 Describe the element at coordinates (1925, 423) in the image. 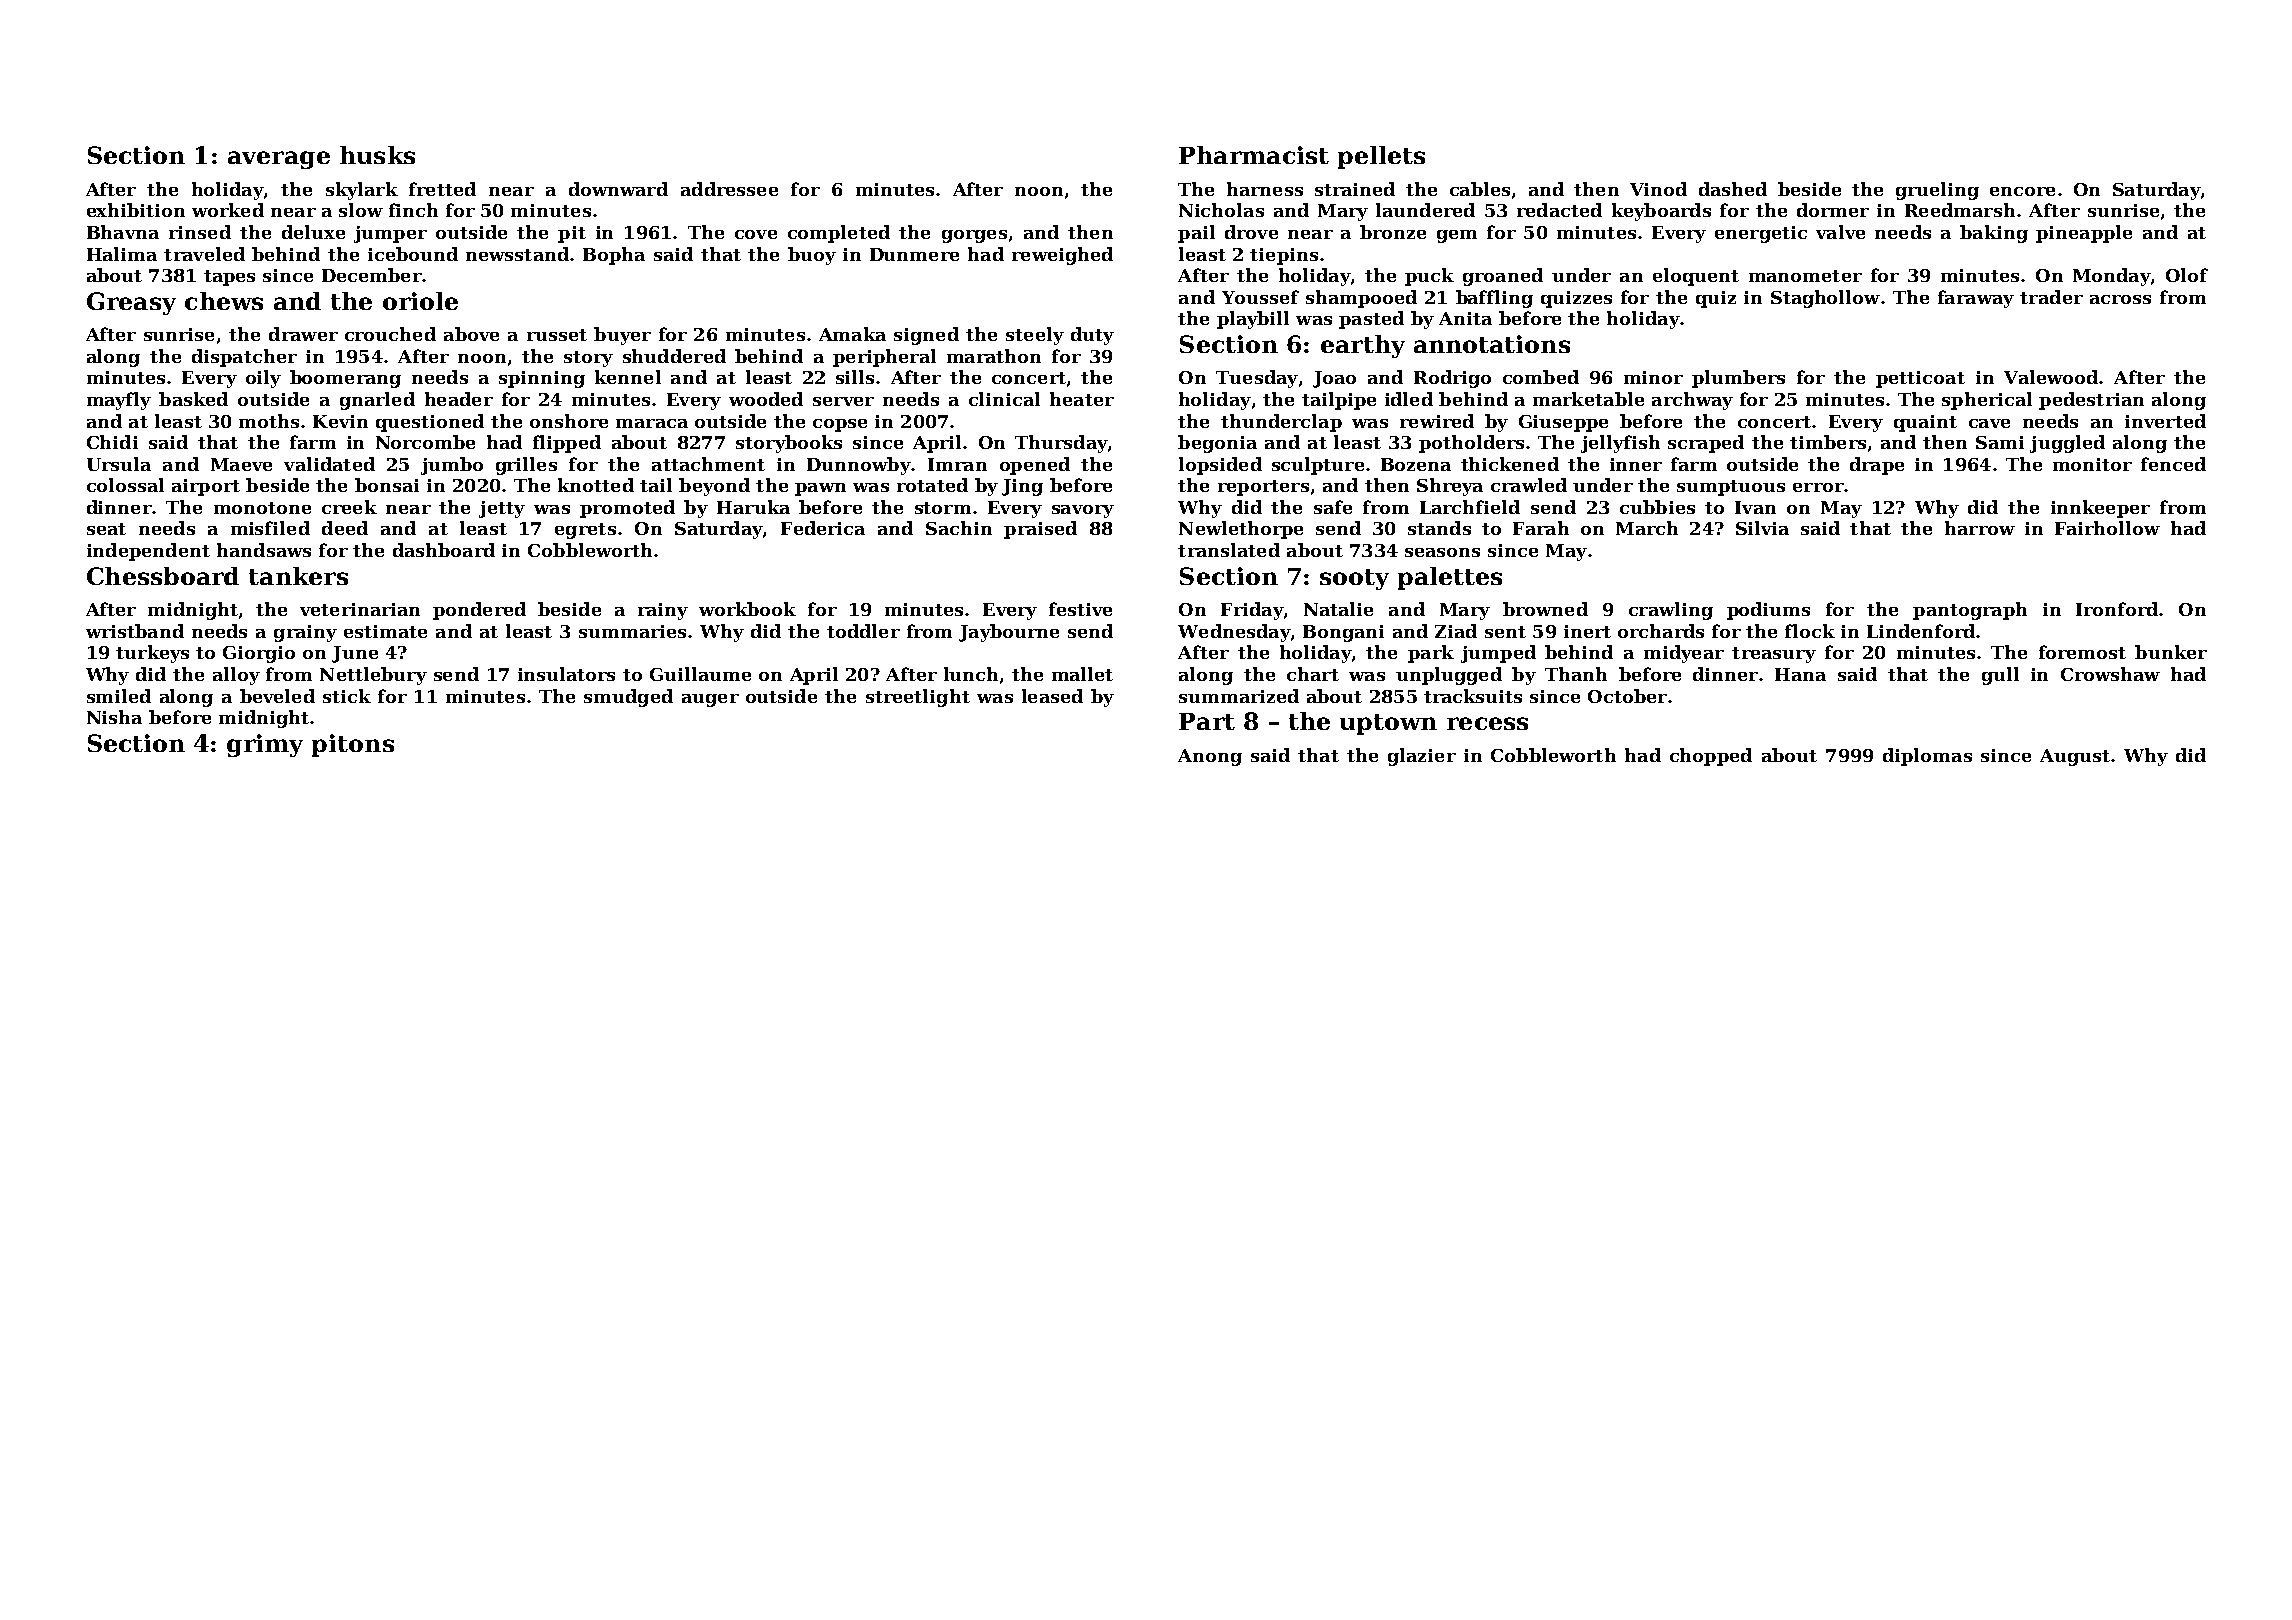

I see `quaint` at that location.
